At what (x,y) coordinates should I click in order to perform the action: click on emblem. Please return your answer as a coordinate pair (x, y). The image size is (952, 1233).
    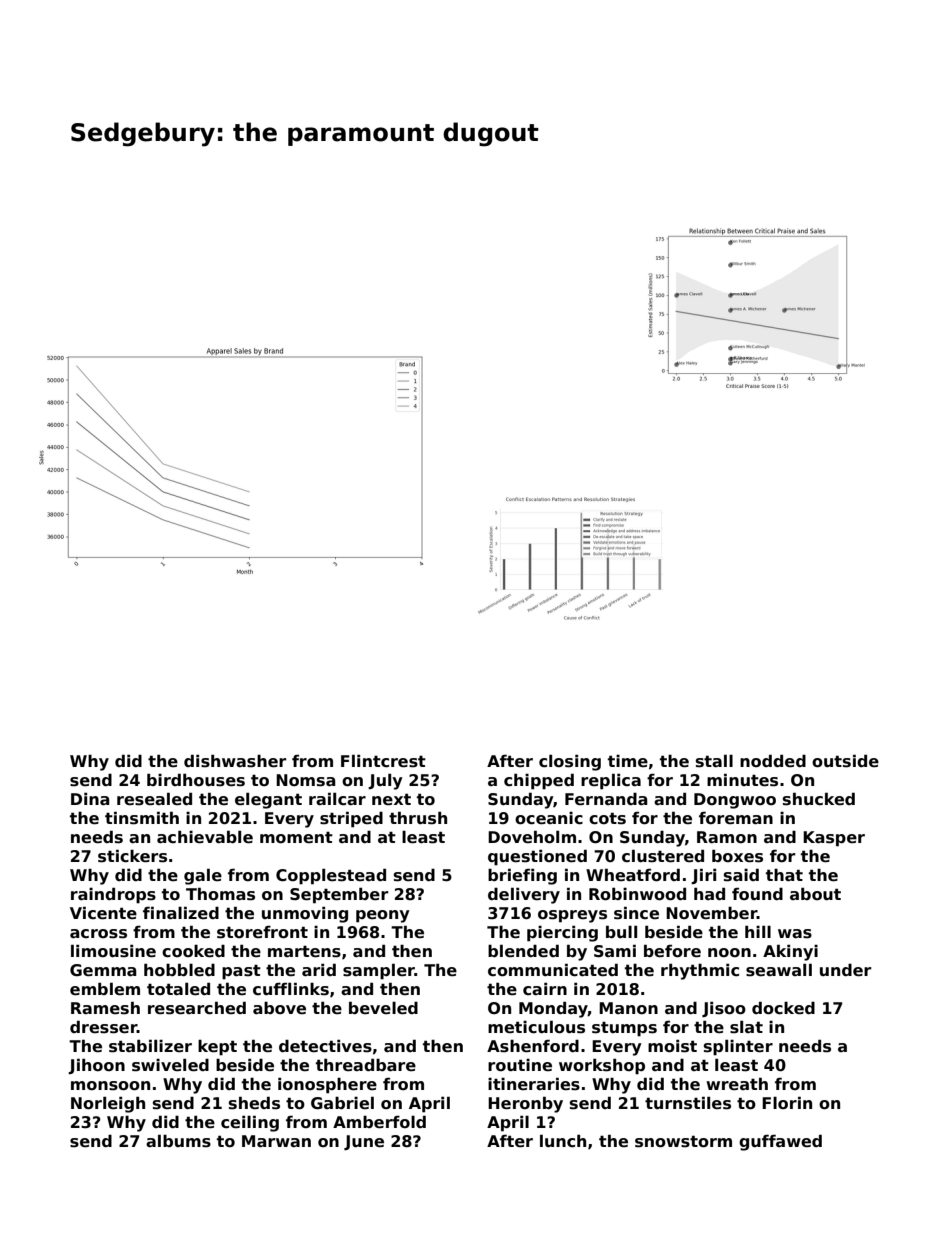
    Looking at the image, I should click on (105, 989).
